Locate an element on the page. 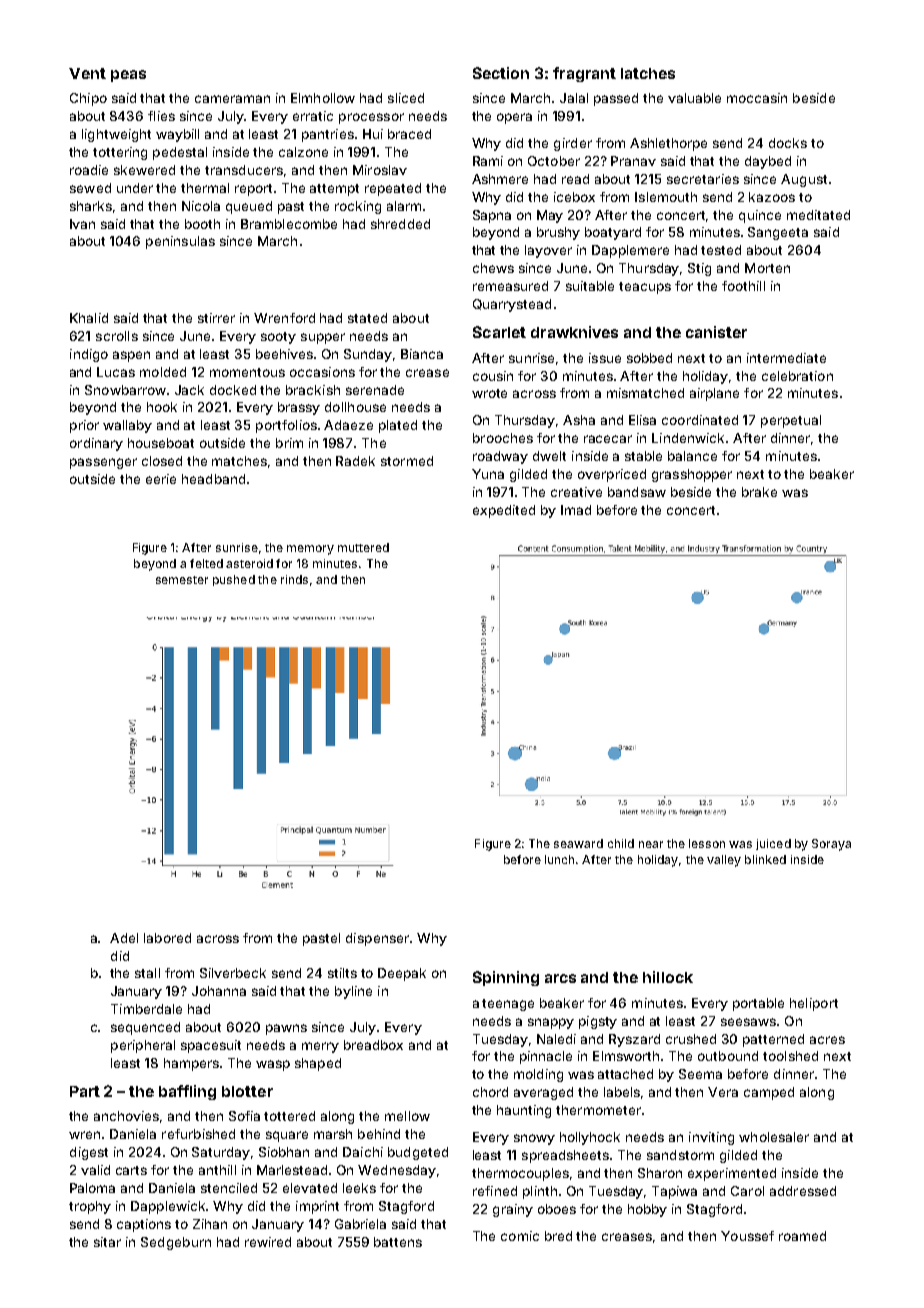 The height and width of the document is (1308, 924). latches is located at coordinates (648, 73).
